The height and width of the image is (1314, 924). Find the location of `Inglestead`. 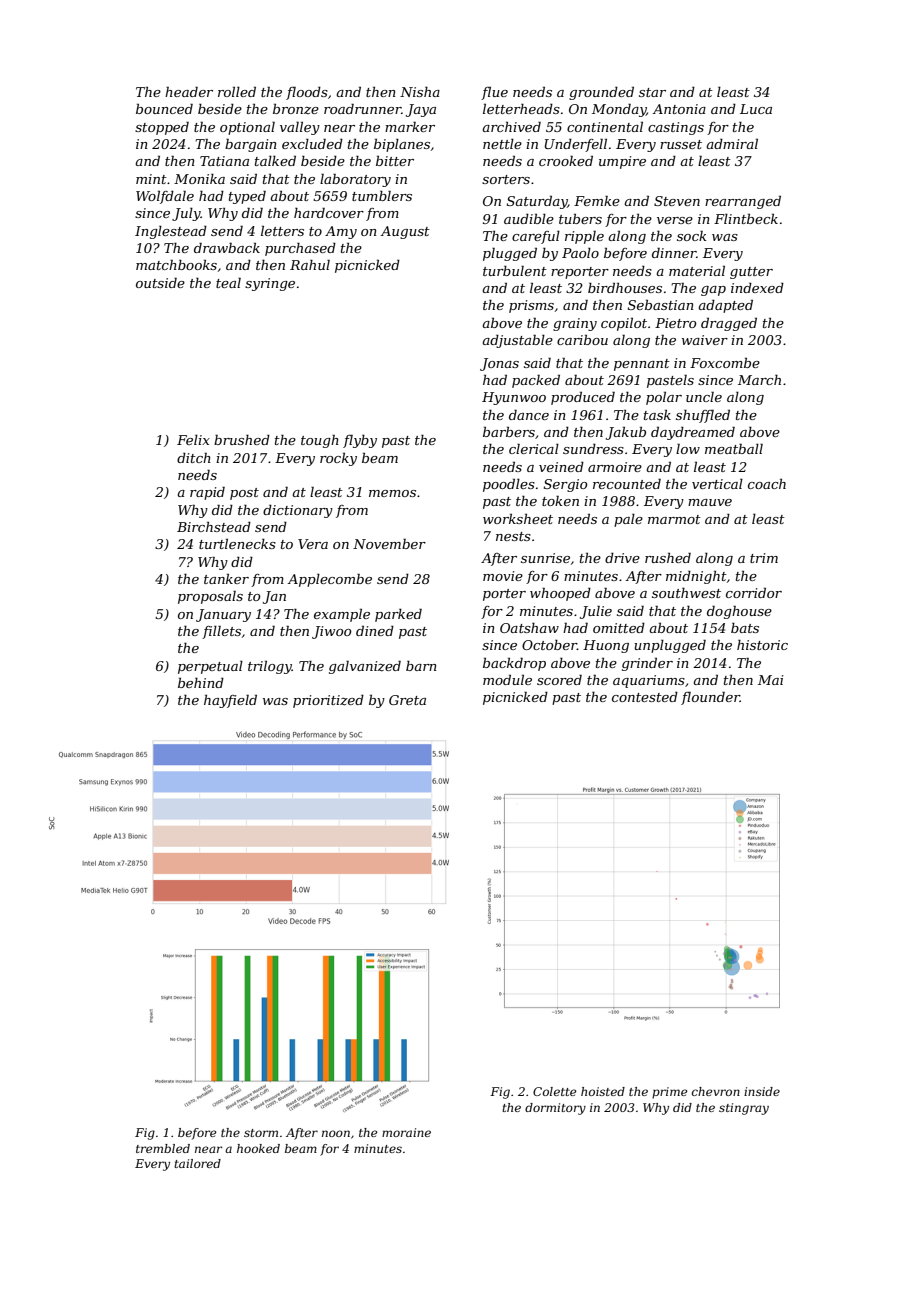

Inglestead is located at coordinates (171, 232).
